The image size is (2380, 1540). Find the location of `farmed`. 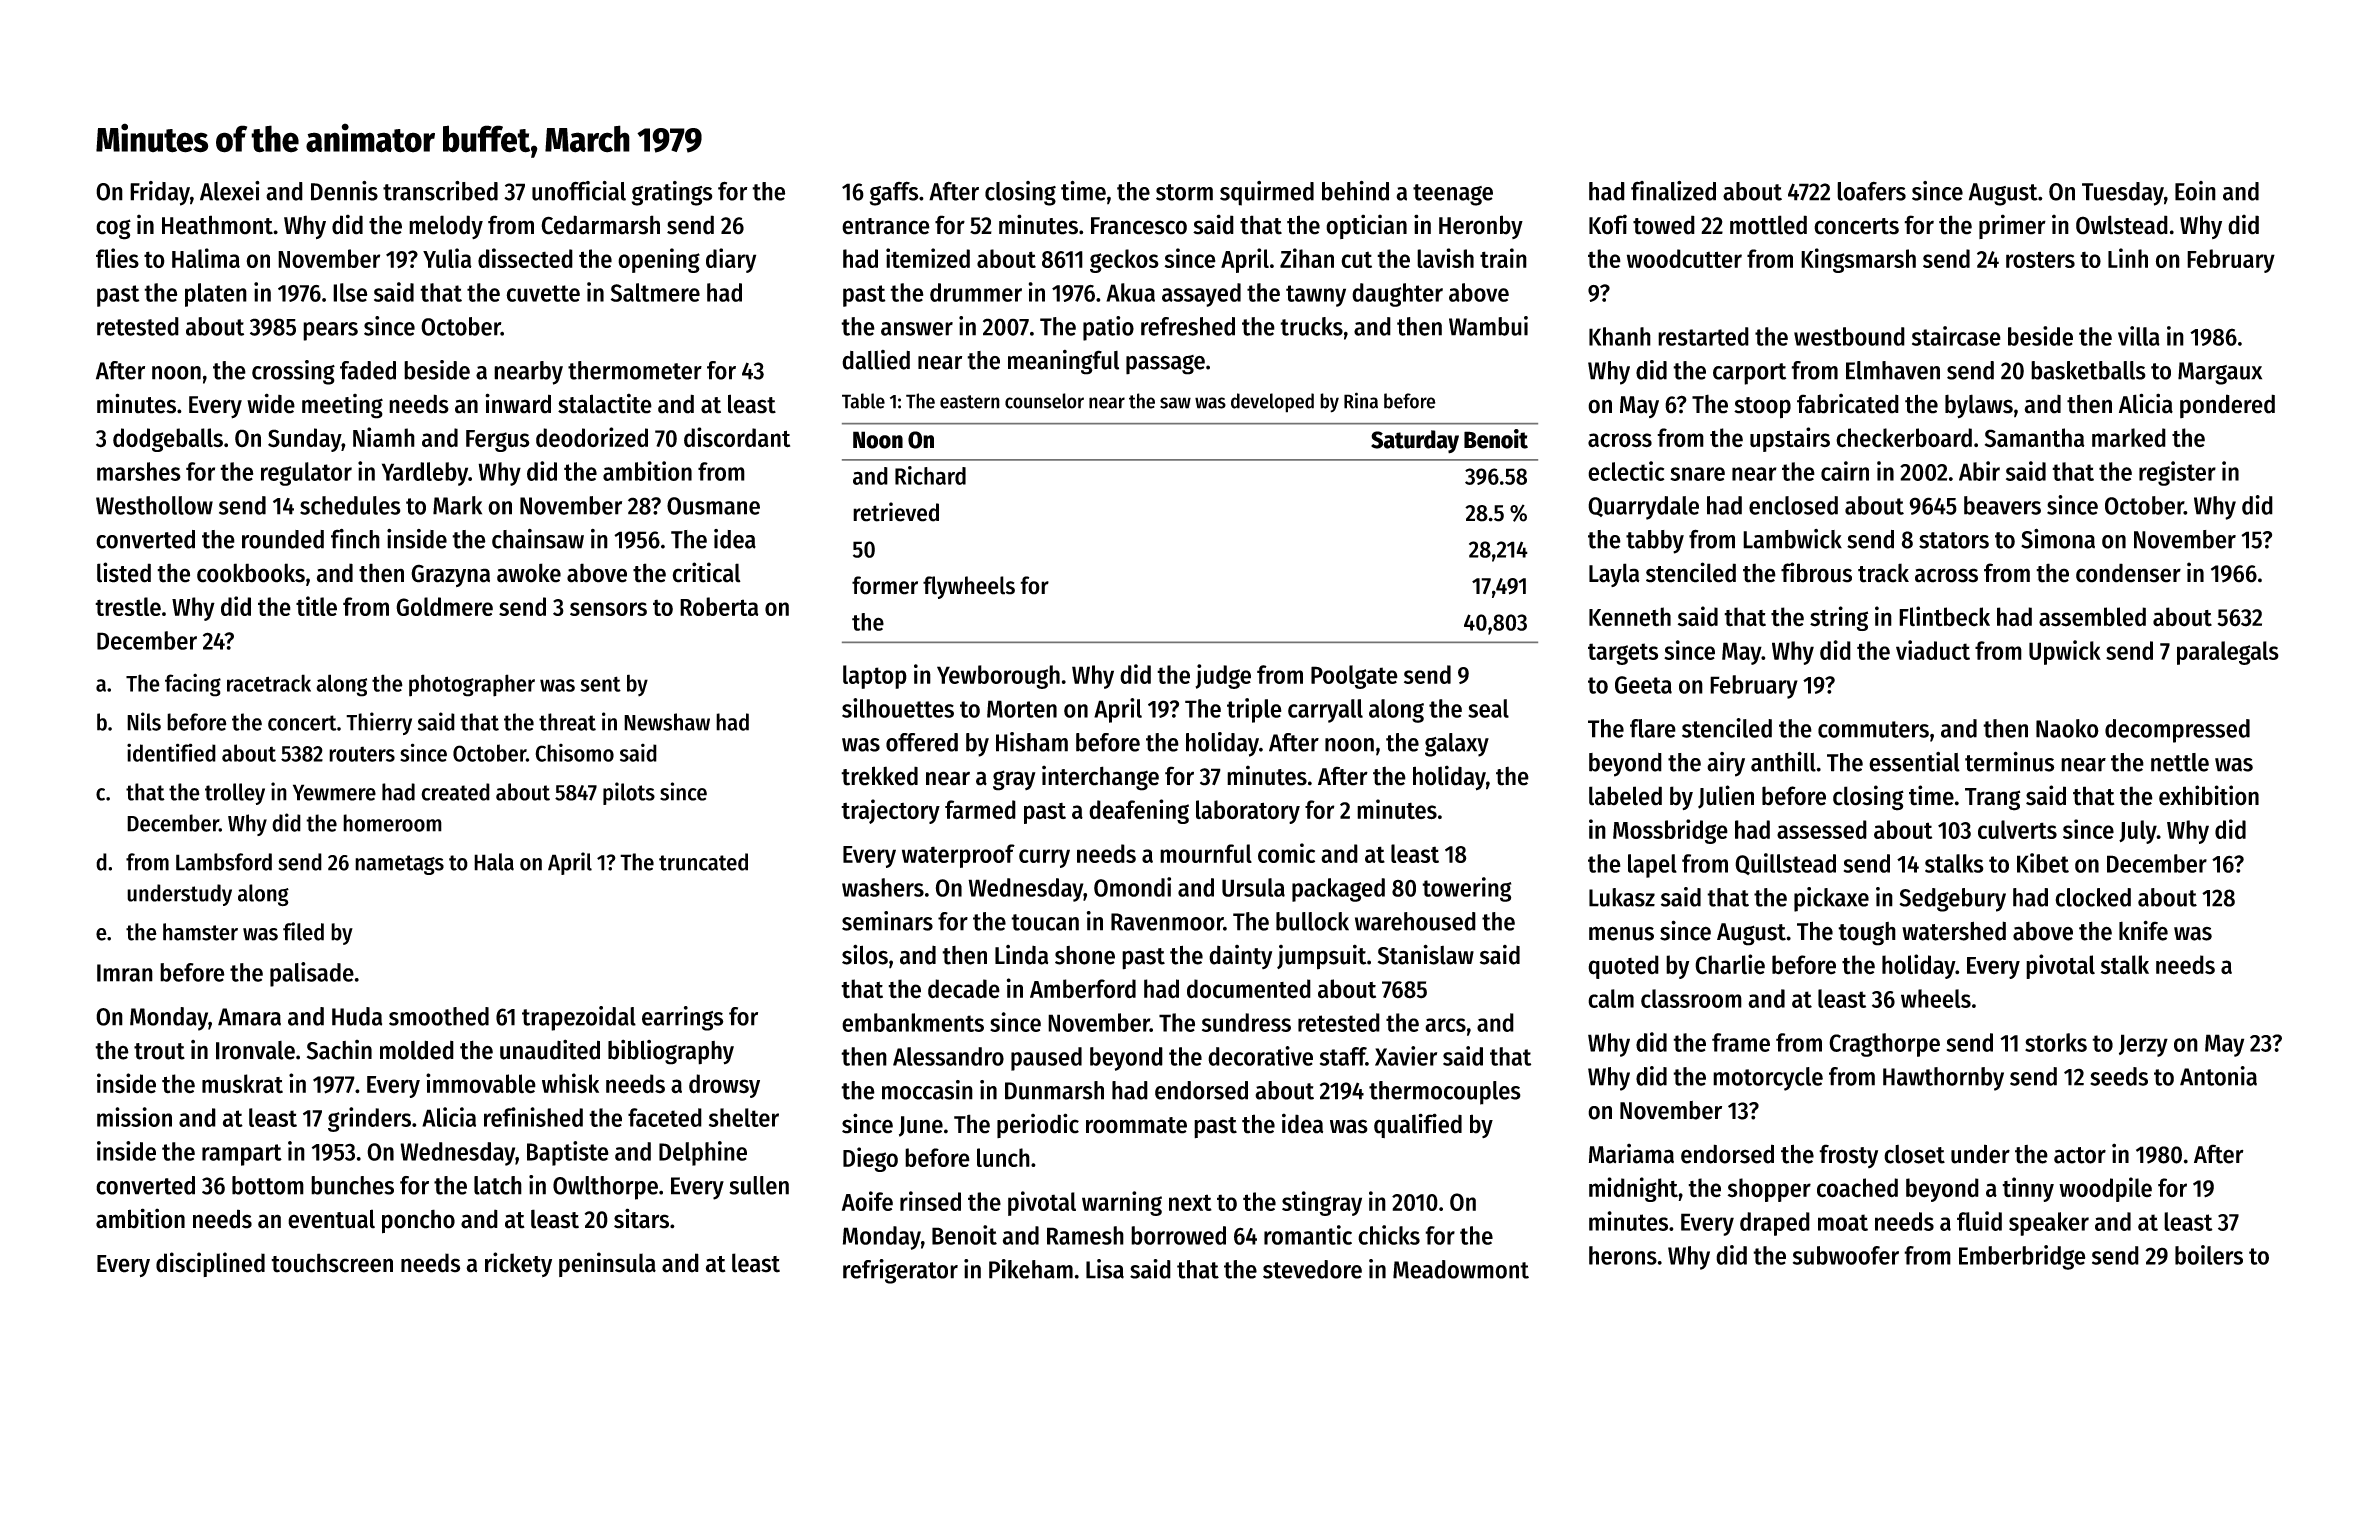

farmed is located at coordinates (980, 809).
